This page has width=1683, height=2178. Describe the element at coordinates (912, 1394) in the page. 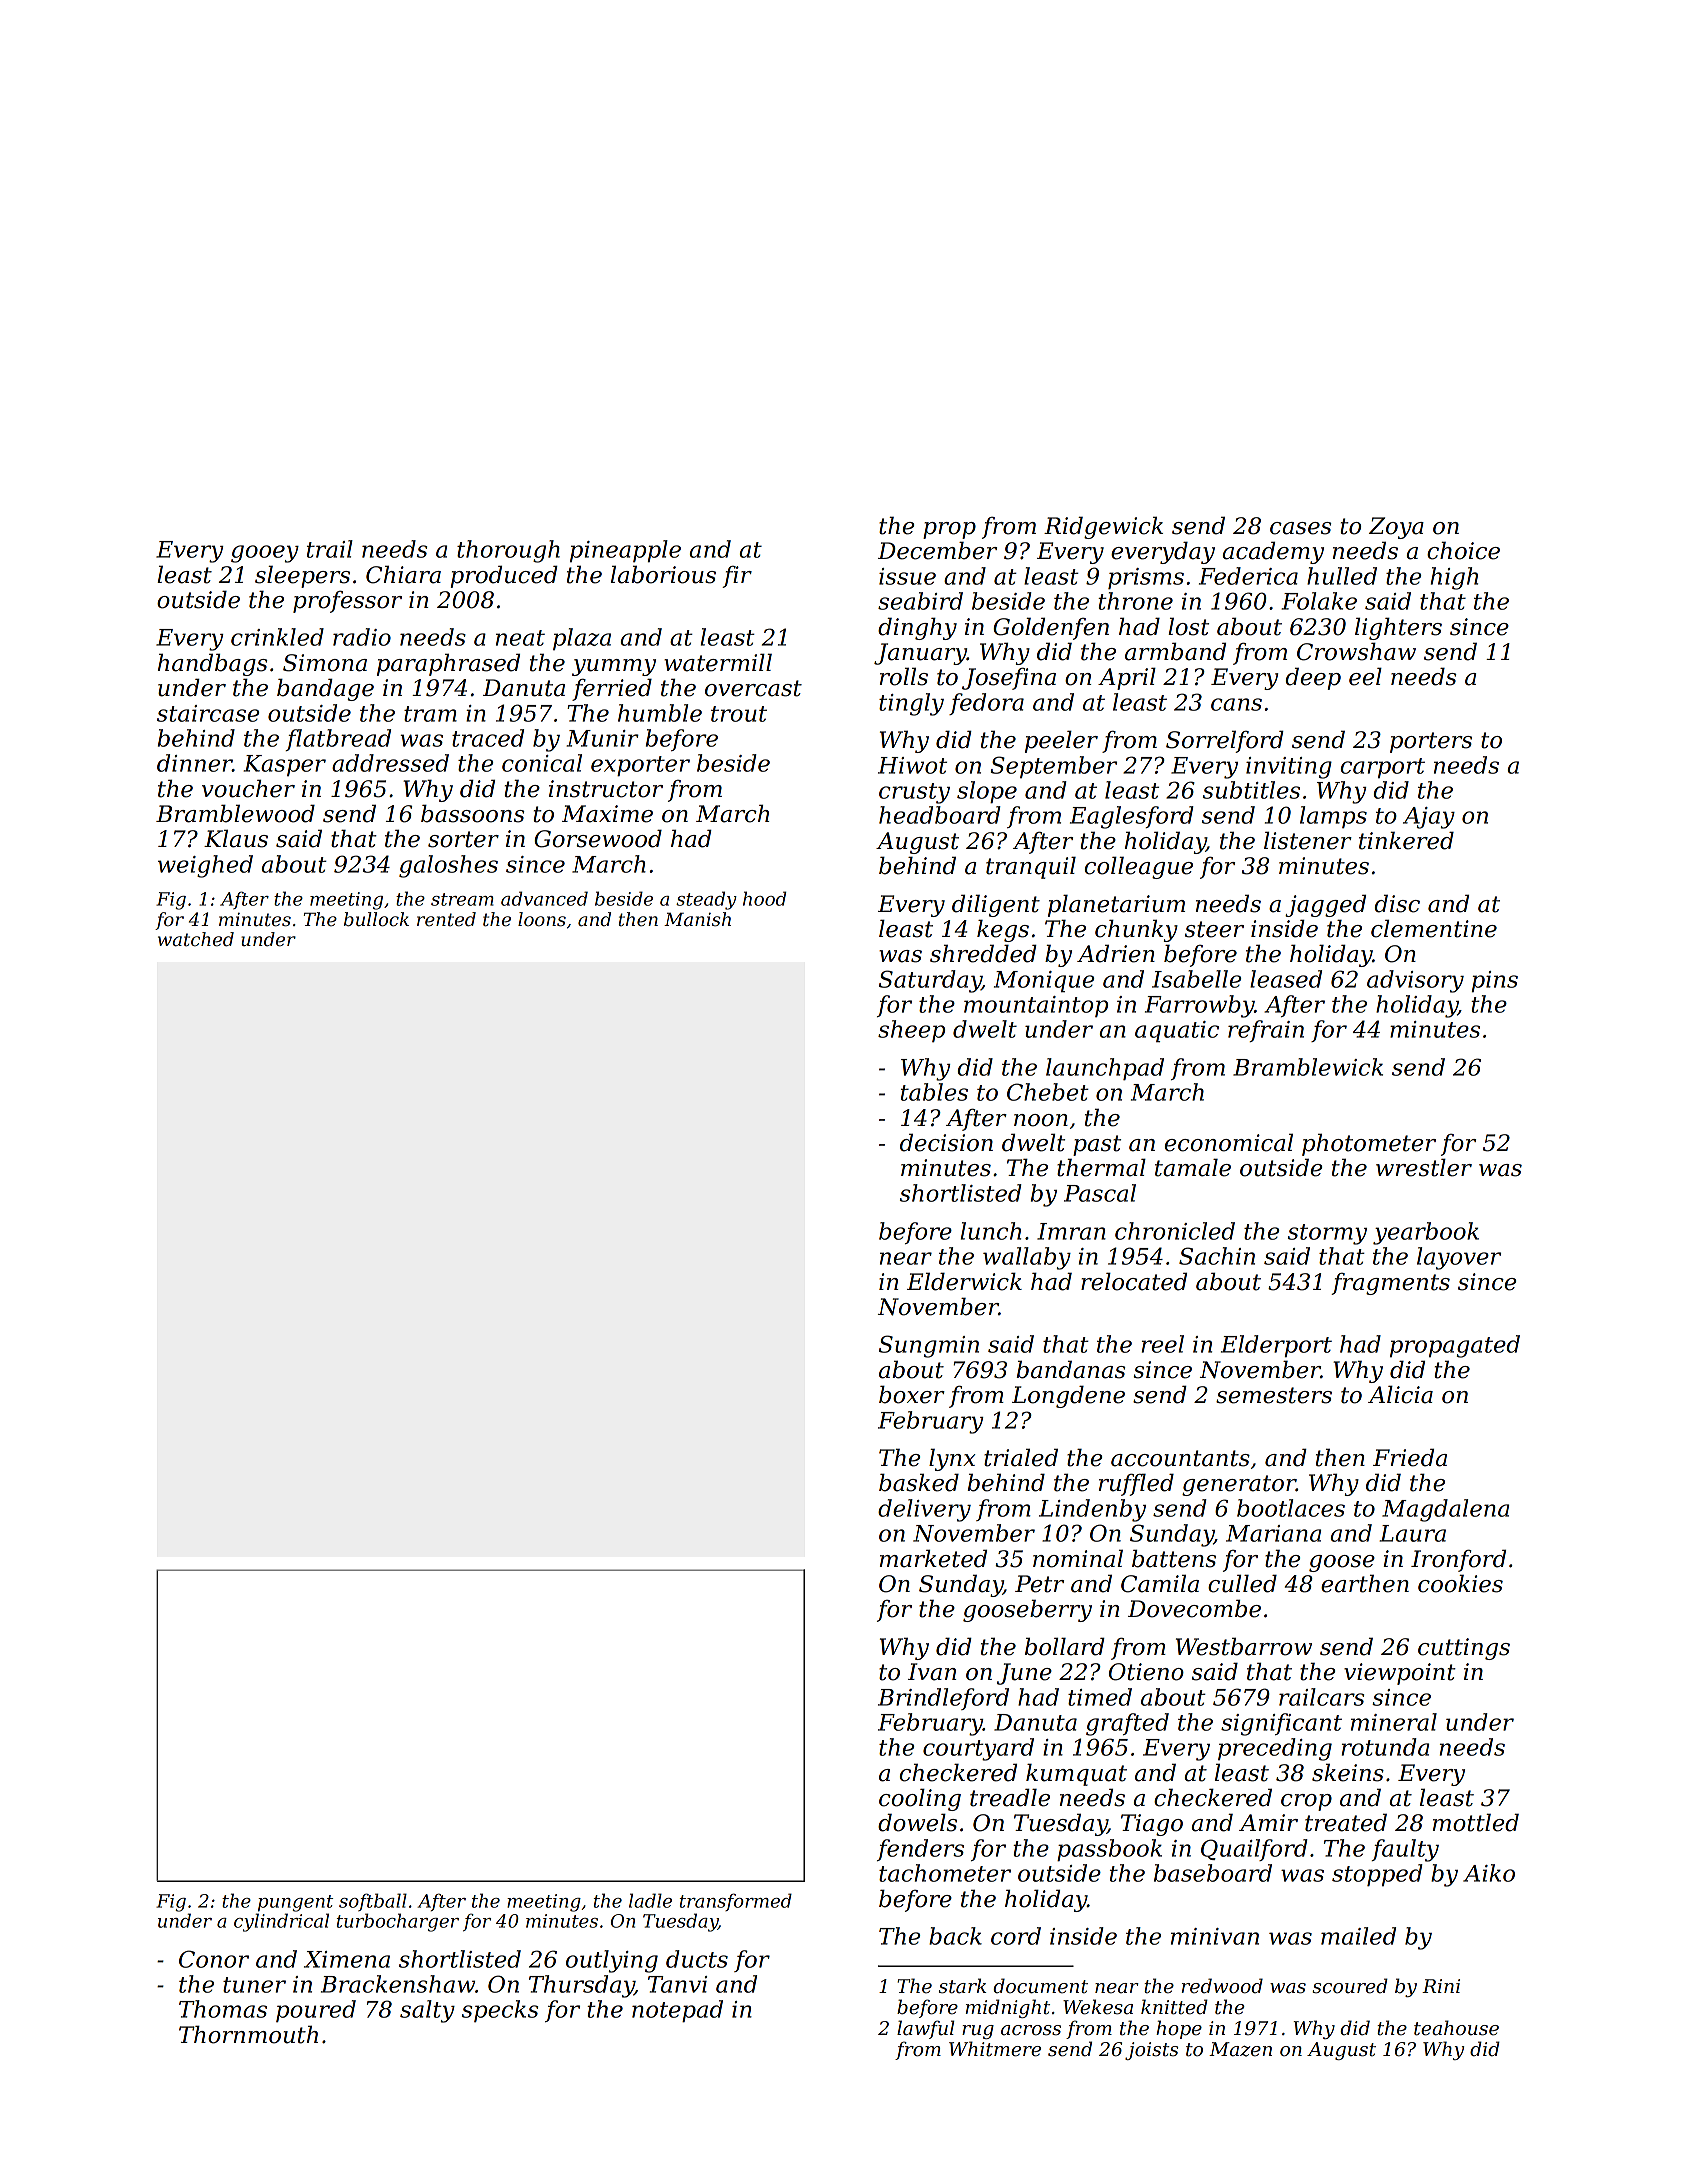

I see `boxer` at that location.
